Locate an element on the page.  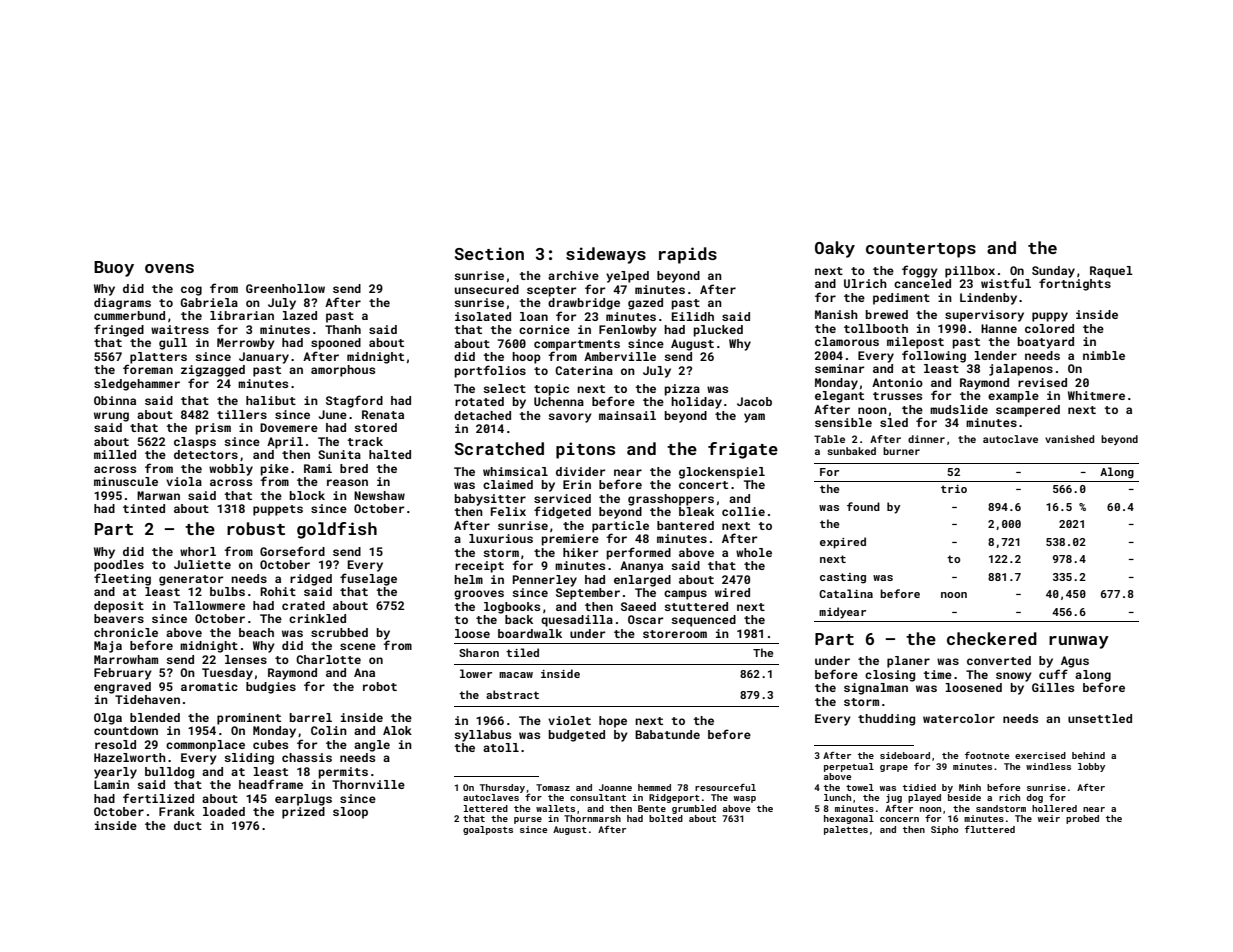
sideways is located at coordinates (606, 255).
